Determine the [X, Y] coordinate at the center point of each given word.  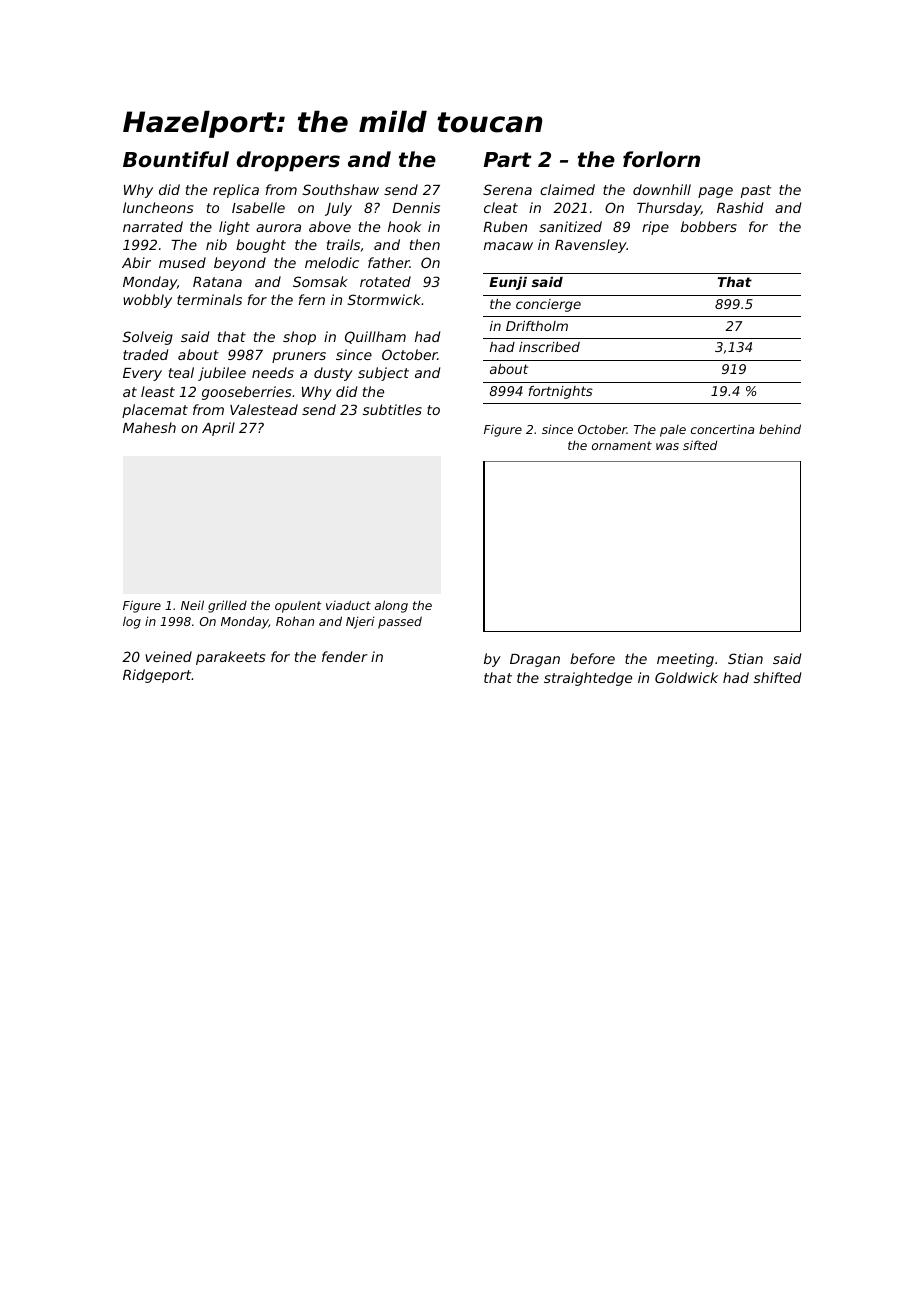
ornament [622, 445]
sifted [700, 445]
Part [508, 159]
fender [345, 656]
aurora [278, 228]
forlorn [661, 159]
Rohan [295, 621]
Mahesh [149, 427]
